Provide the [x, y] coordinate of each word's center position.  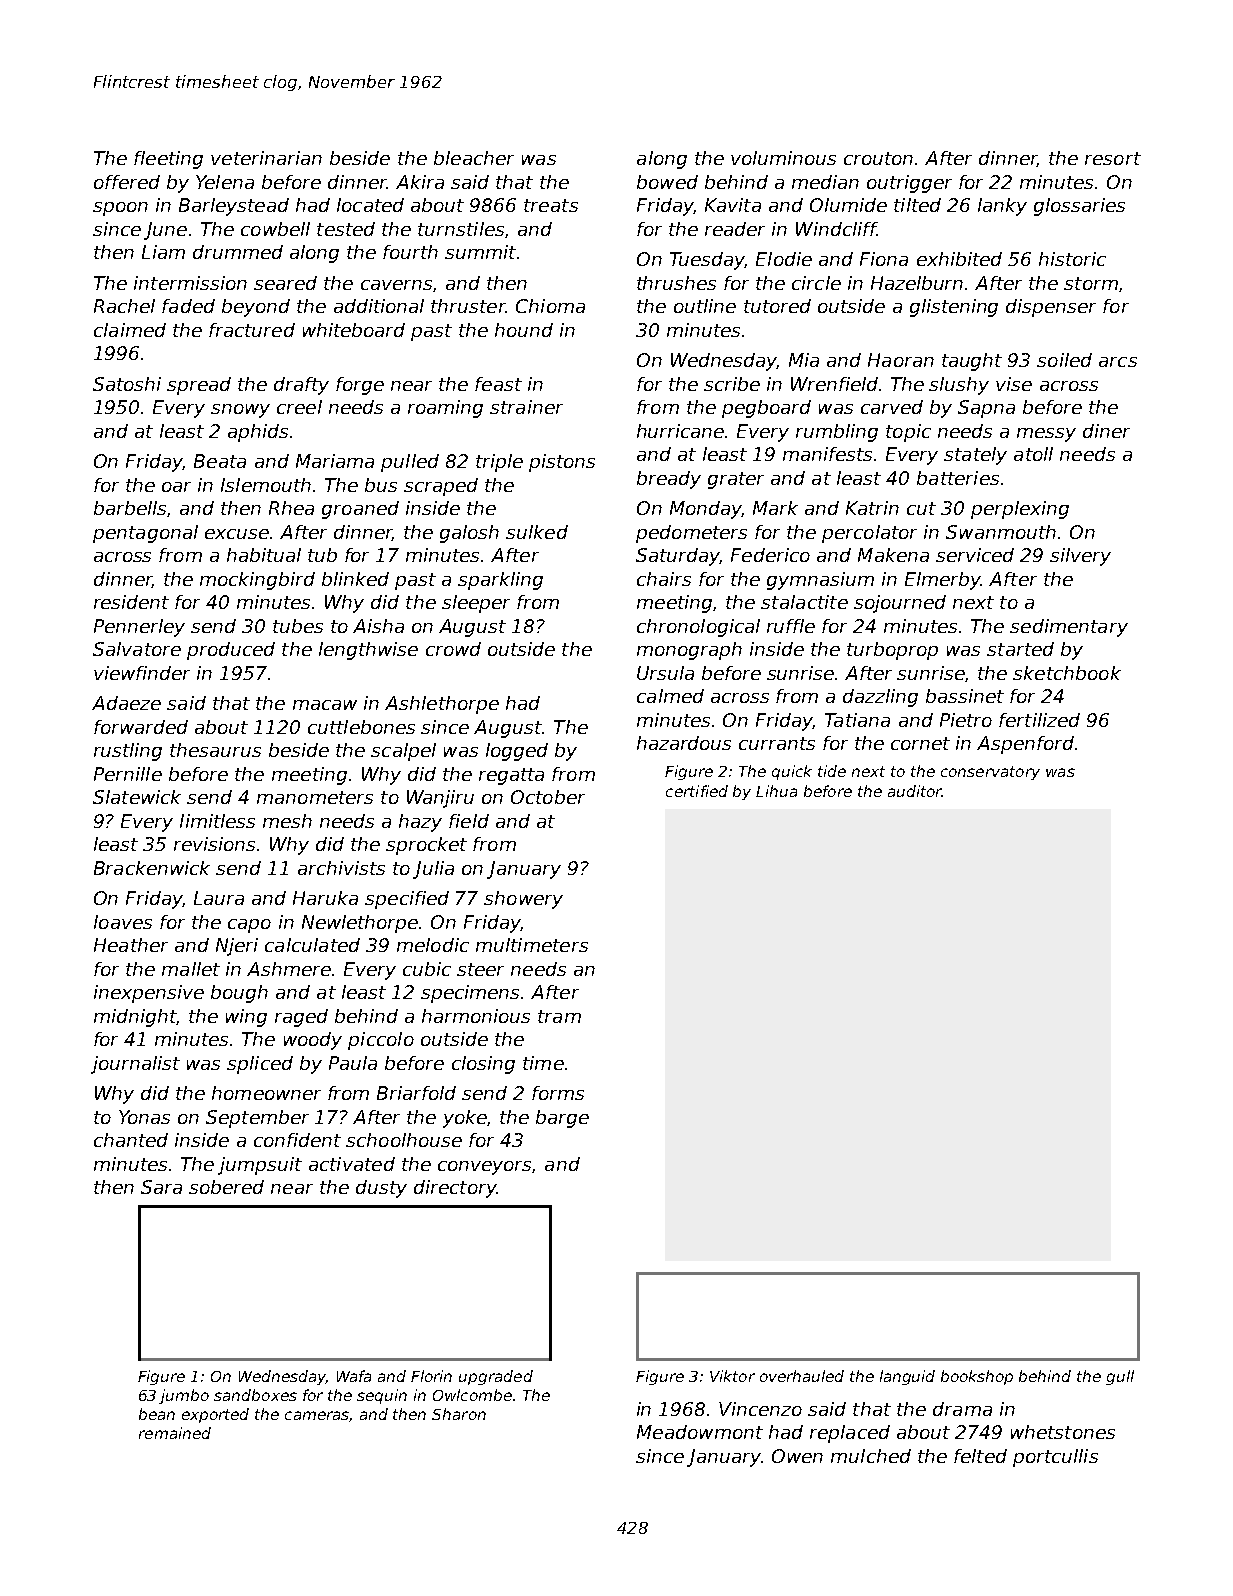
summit [480, 252]
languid [907, 1377]
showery [523, 900]
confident [297, 1140]
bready [669, 480]
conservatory [990, 773]
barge [562, 1119]
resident [131, 602]
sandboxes [255, 1395]
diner [1106, 431]
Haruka [325, 898]
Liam [163, 252]
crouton [878, 158]
